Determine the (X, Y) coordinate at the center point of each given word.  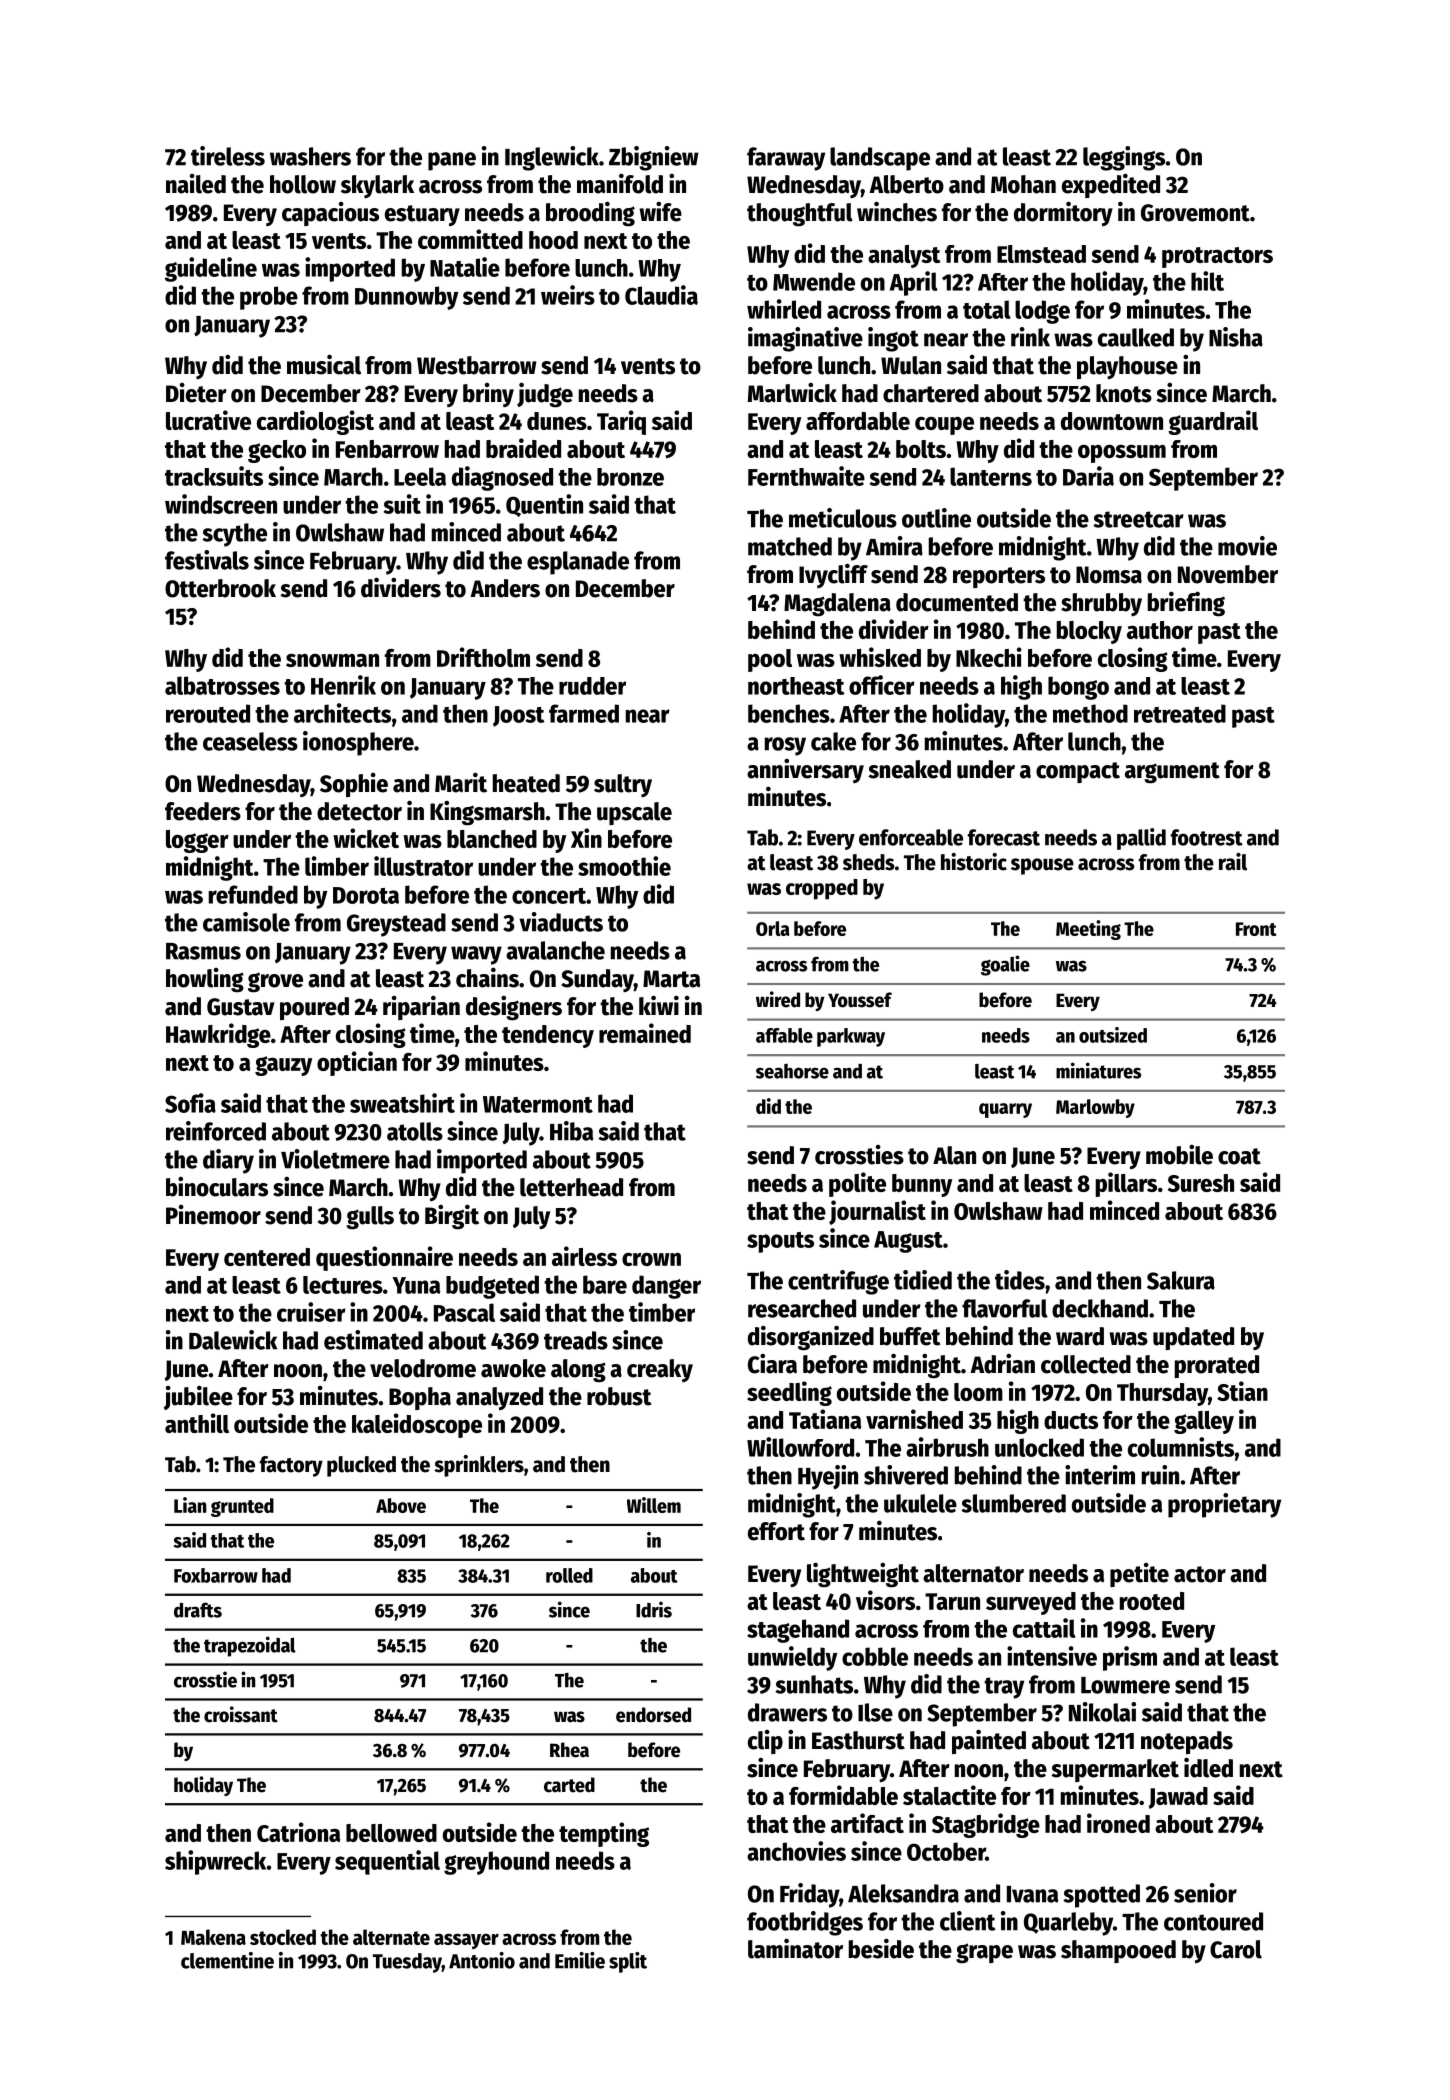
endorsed (653, 1715)
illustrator (423, 866)
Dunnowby (406, 298)
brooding (590, 214)
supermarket (1115, 1770)
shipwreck (215, 1862)
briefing (1186, 604)
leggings (1124, 158)
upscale (634, 813)
